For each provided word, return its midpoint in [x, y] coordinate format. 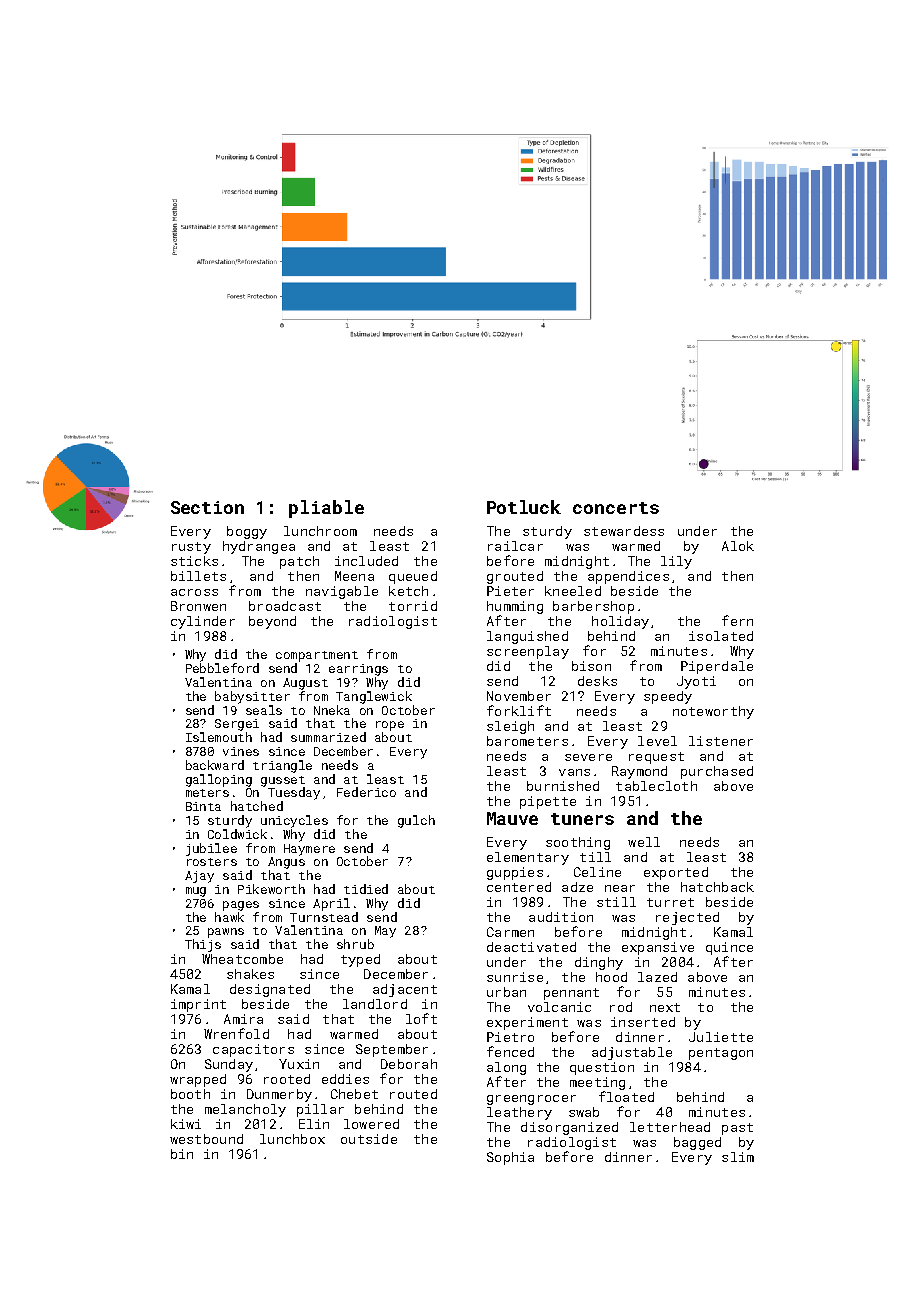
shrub [355, 944]
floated [626, 1096]
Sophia [510, 1158]
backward [215, 765]
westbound [206, 1139]
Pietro [510, 1037]
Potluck [524, 507]
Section [207, 507]
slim [738, 1157]
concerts [616, 508]
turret [670, 902]
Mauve [512, 818]
